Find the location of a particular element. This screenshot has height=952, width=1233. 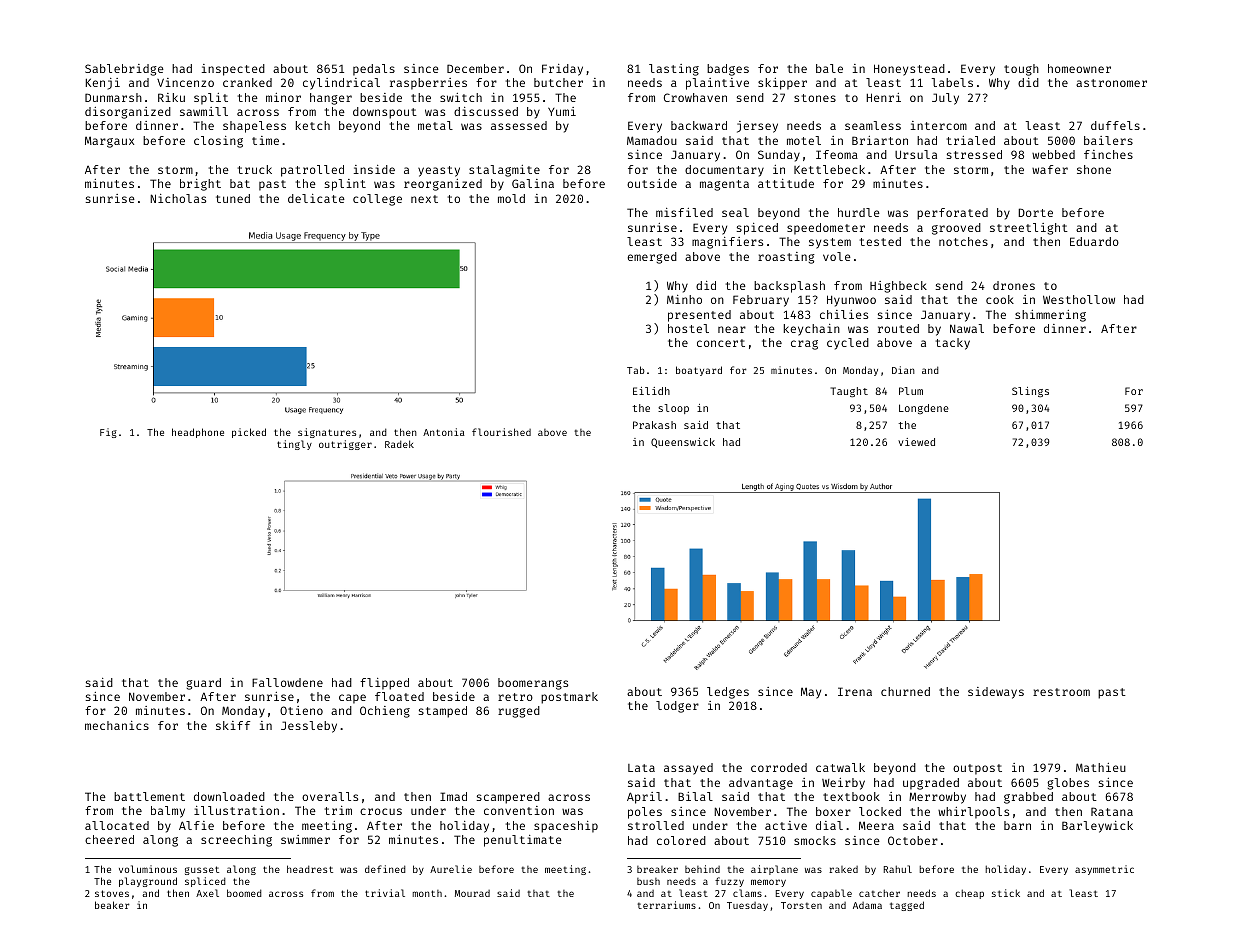

Eduardo is located at coordinates (1094, 241).
